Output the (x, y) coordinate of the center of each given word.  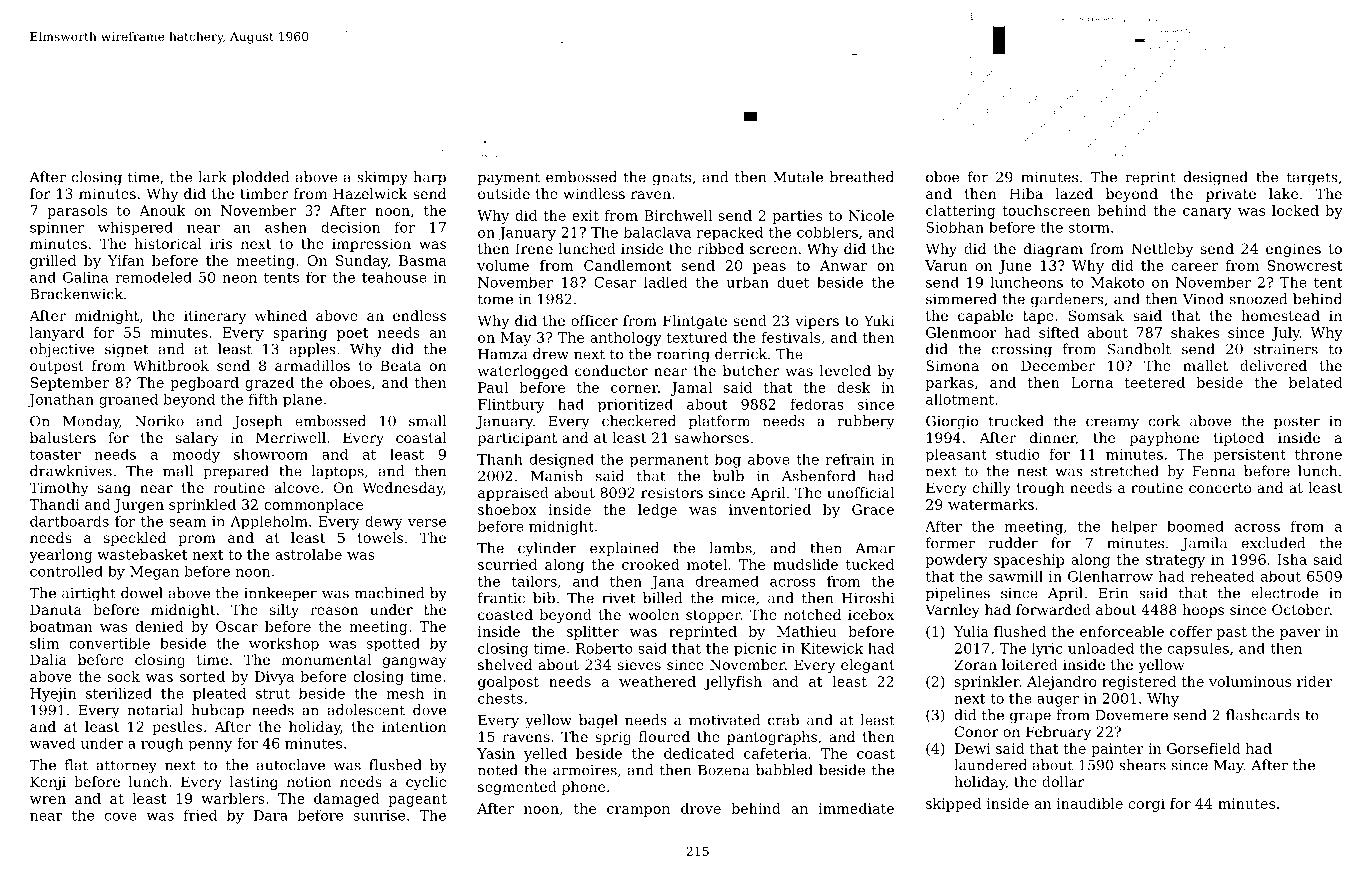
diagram (1053, 250)
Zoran (975, 664)
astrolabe (308, 554)
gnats (672, 179)
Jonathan (61, 400)
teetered (1155, 382)
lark (212, 177)
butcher (751, 370)
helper (1134, 527)
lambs (730, 548)
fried (200, 815)
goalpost (508, 683)
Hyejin (53, 695)
